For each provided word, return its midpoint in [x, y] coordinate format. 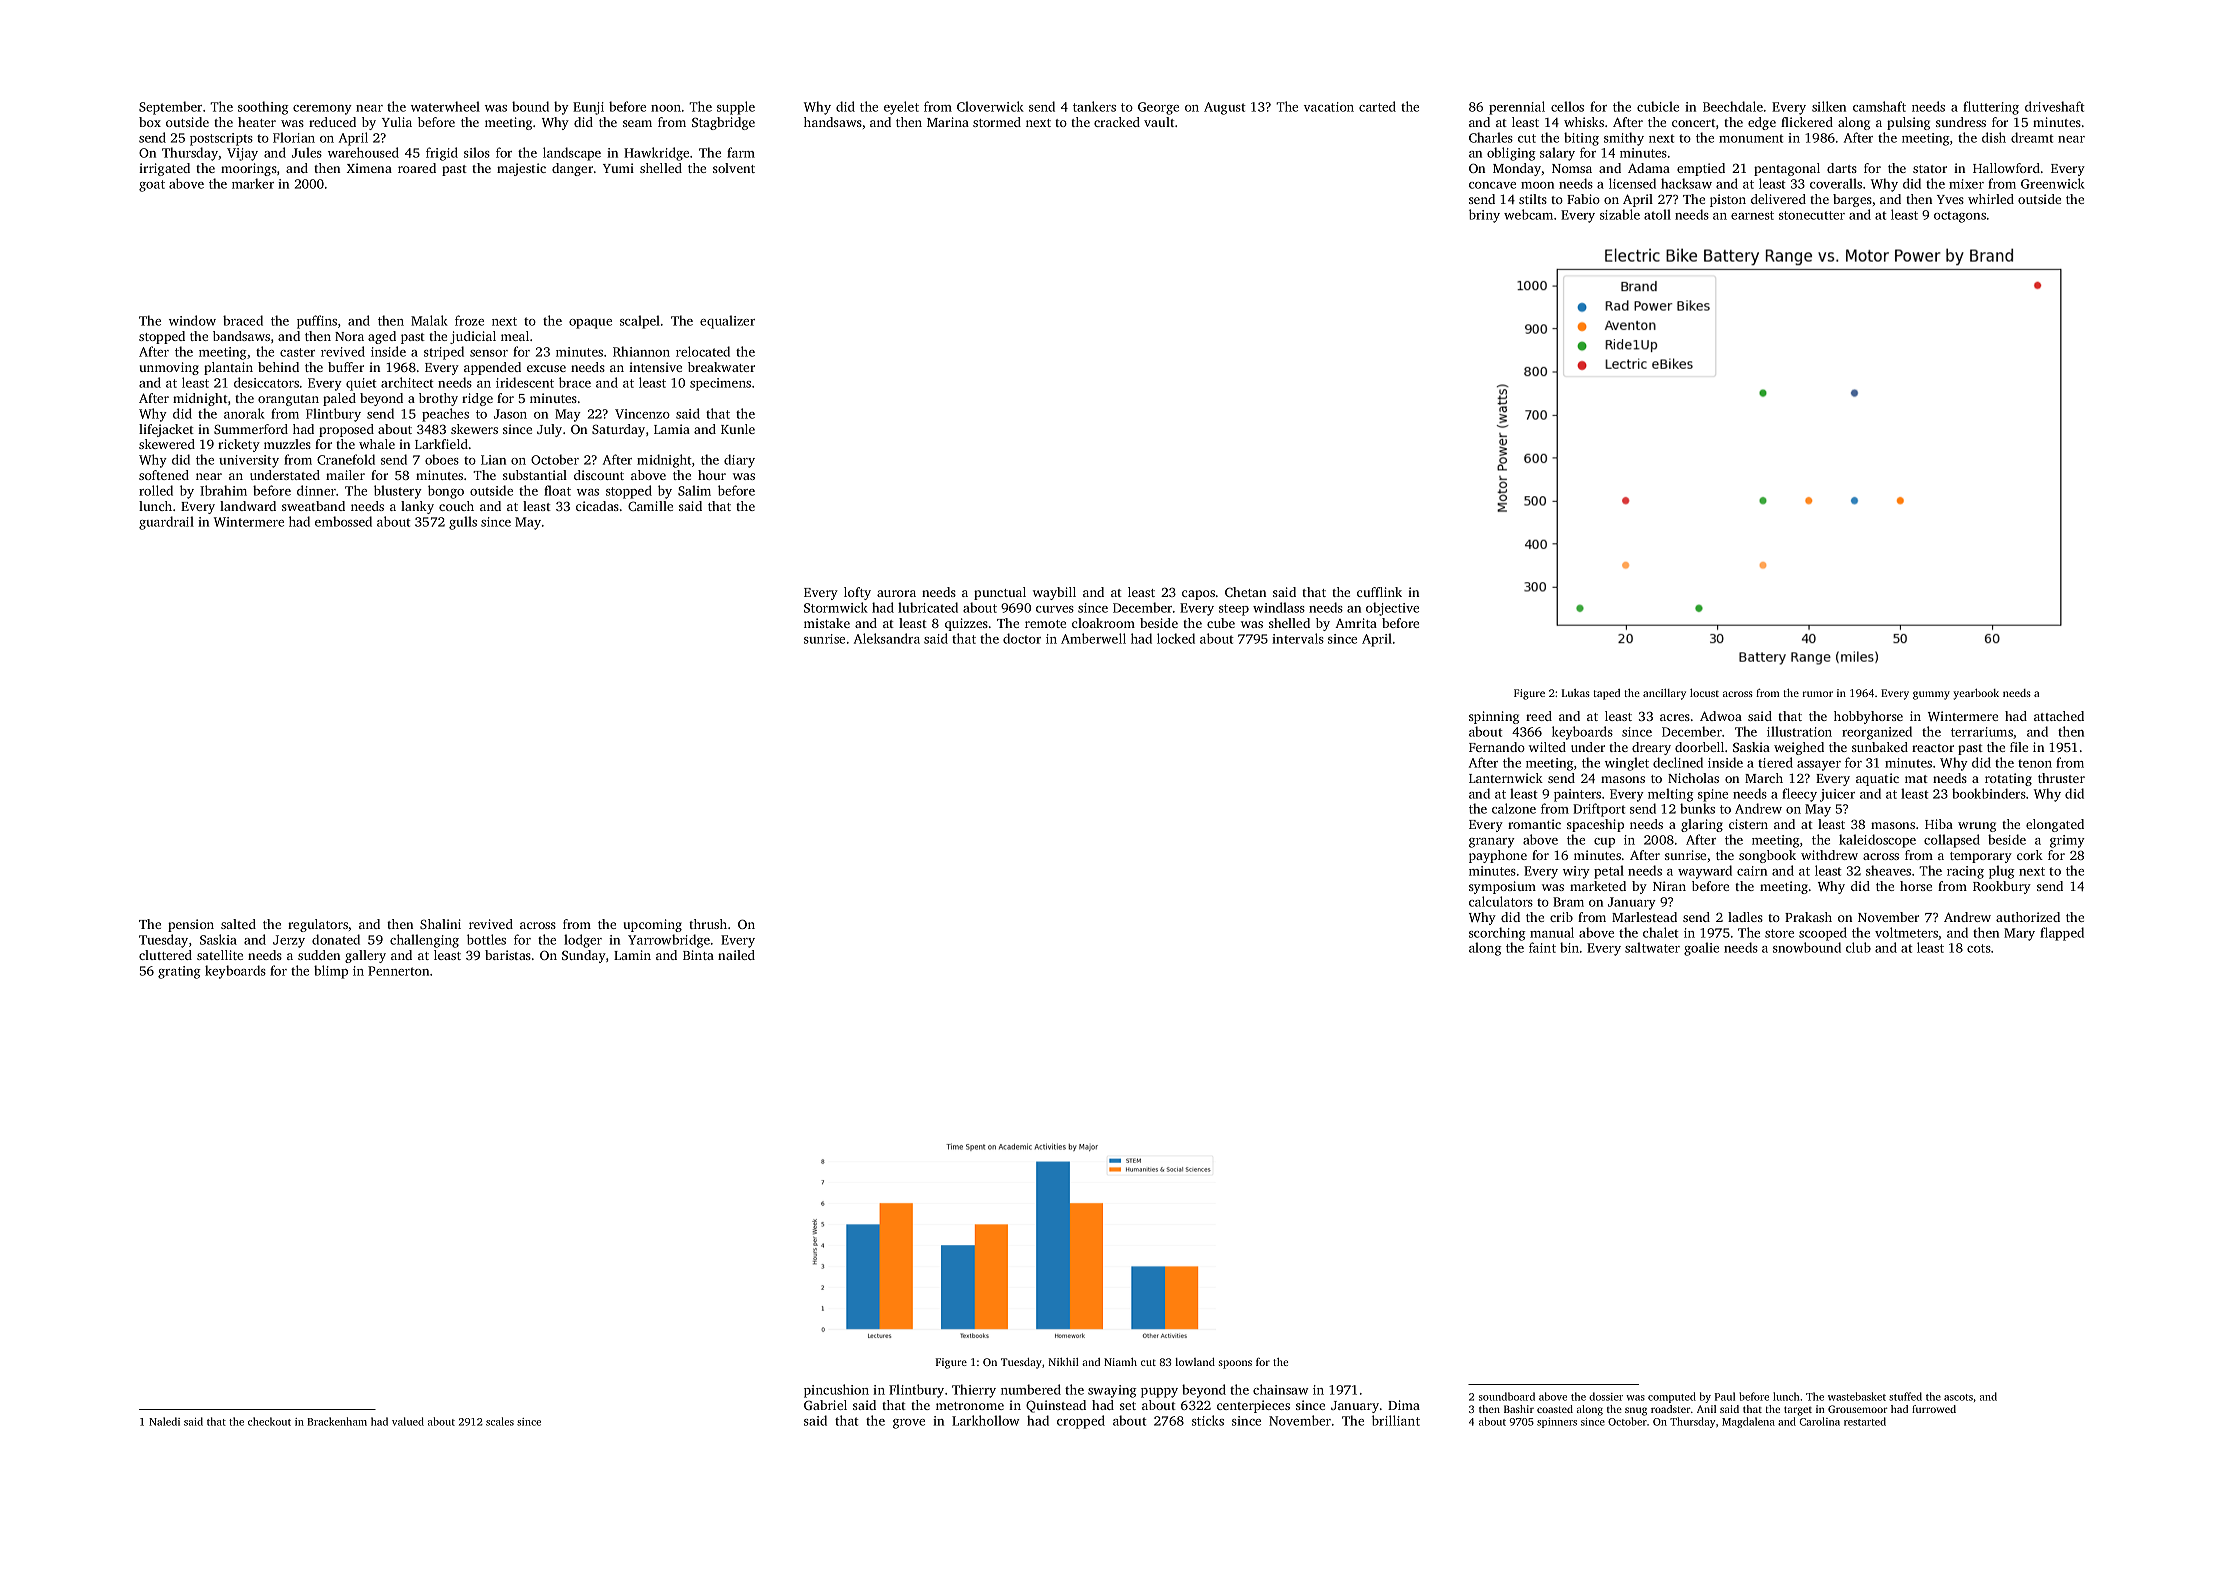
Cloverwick [990, 106]
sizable [1620, 214]
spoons [1235, 1364]
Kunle [738, 429]
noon [666, 108]
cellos [1567, 106]
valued [408, 1421]
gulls [463, 523]
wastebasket [1857, 1396]
